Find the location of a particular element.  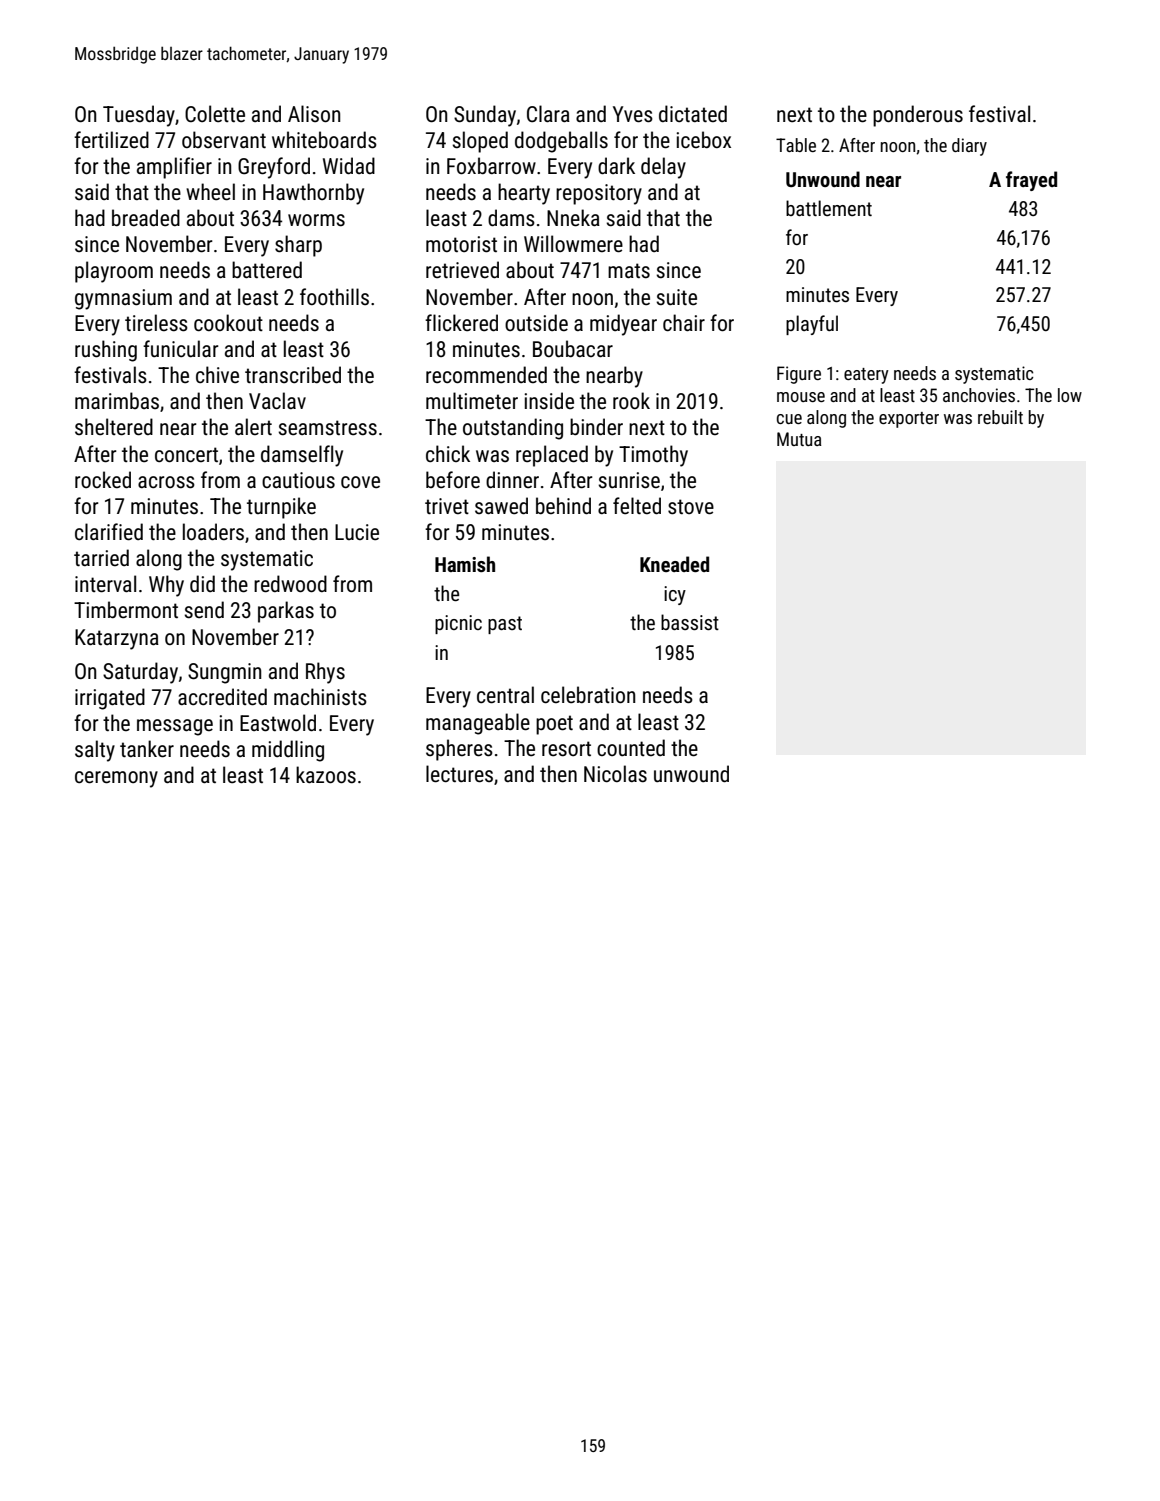

machinists is located at coordinates (320, 697).
